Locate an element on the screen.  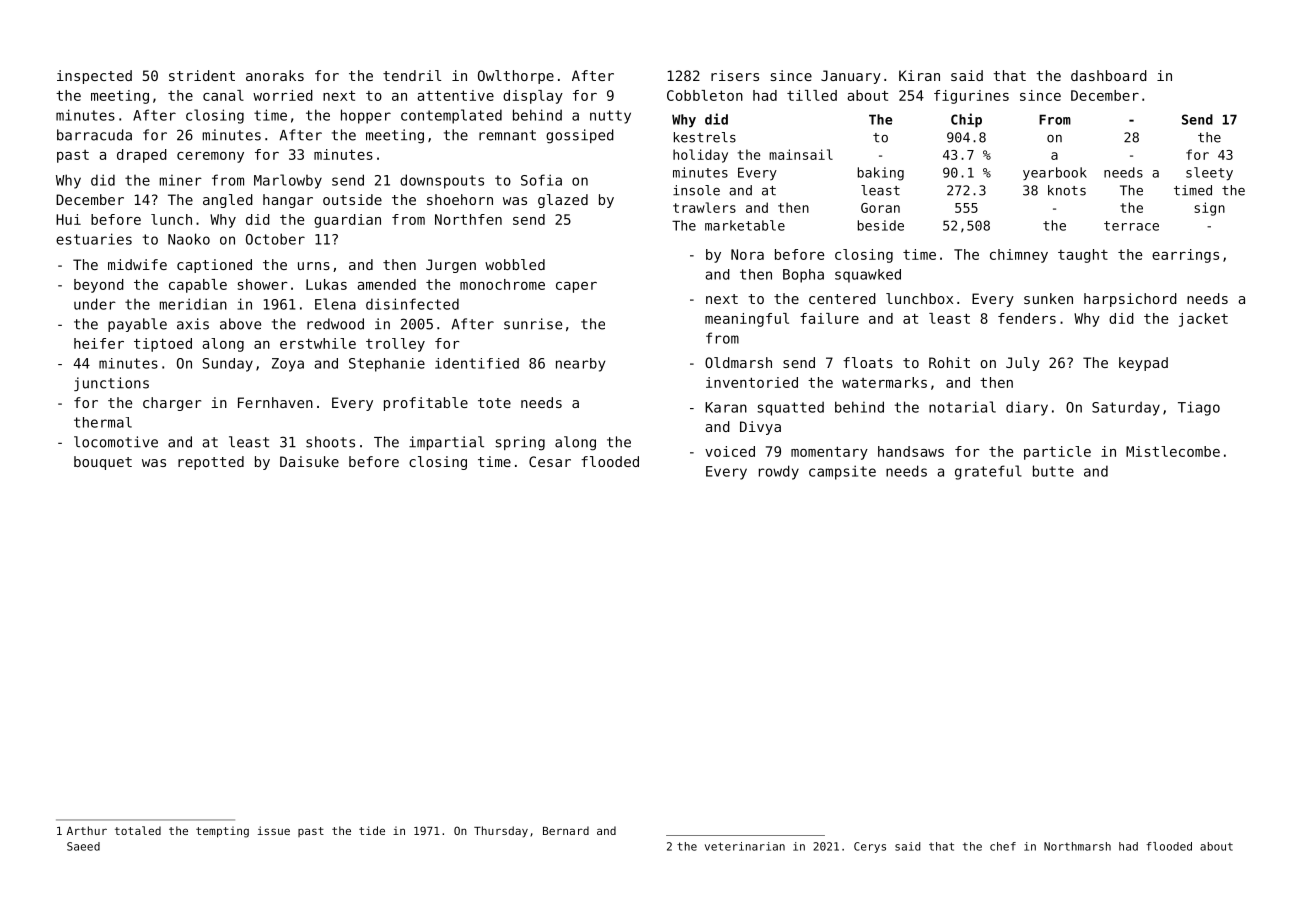
rowdy is located at coordinates (779, 472).
